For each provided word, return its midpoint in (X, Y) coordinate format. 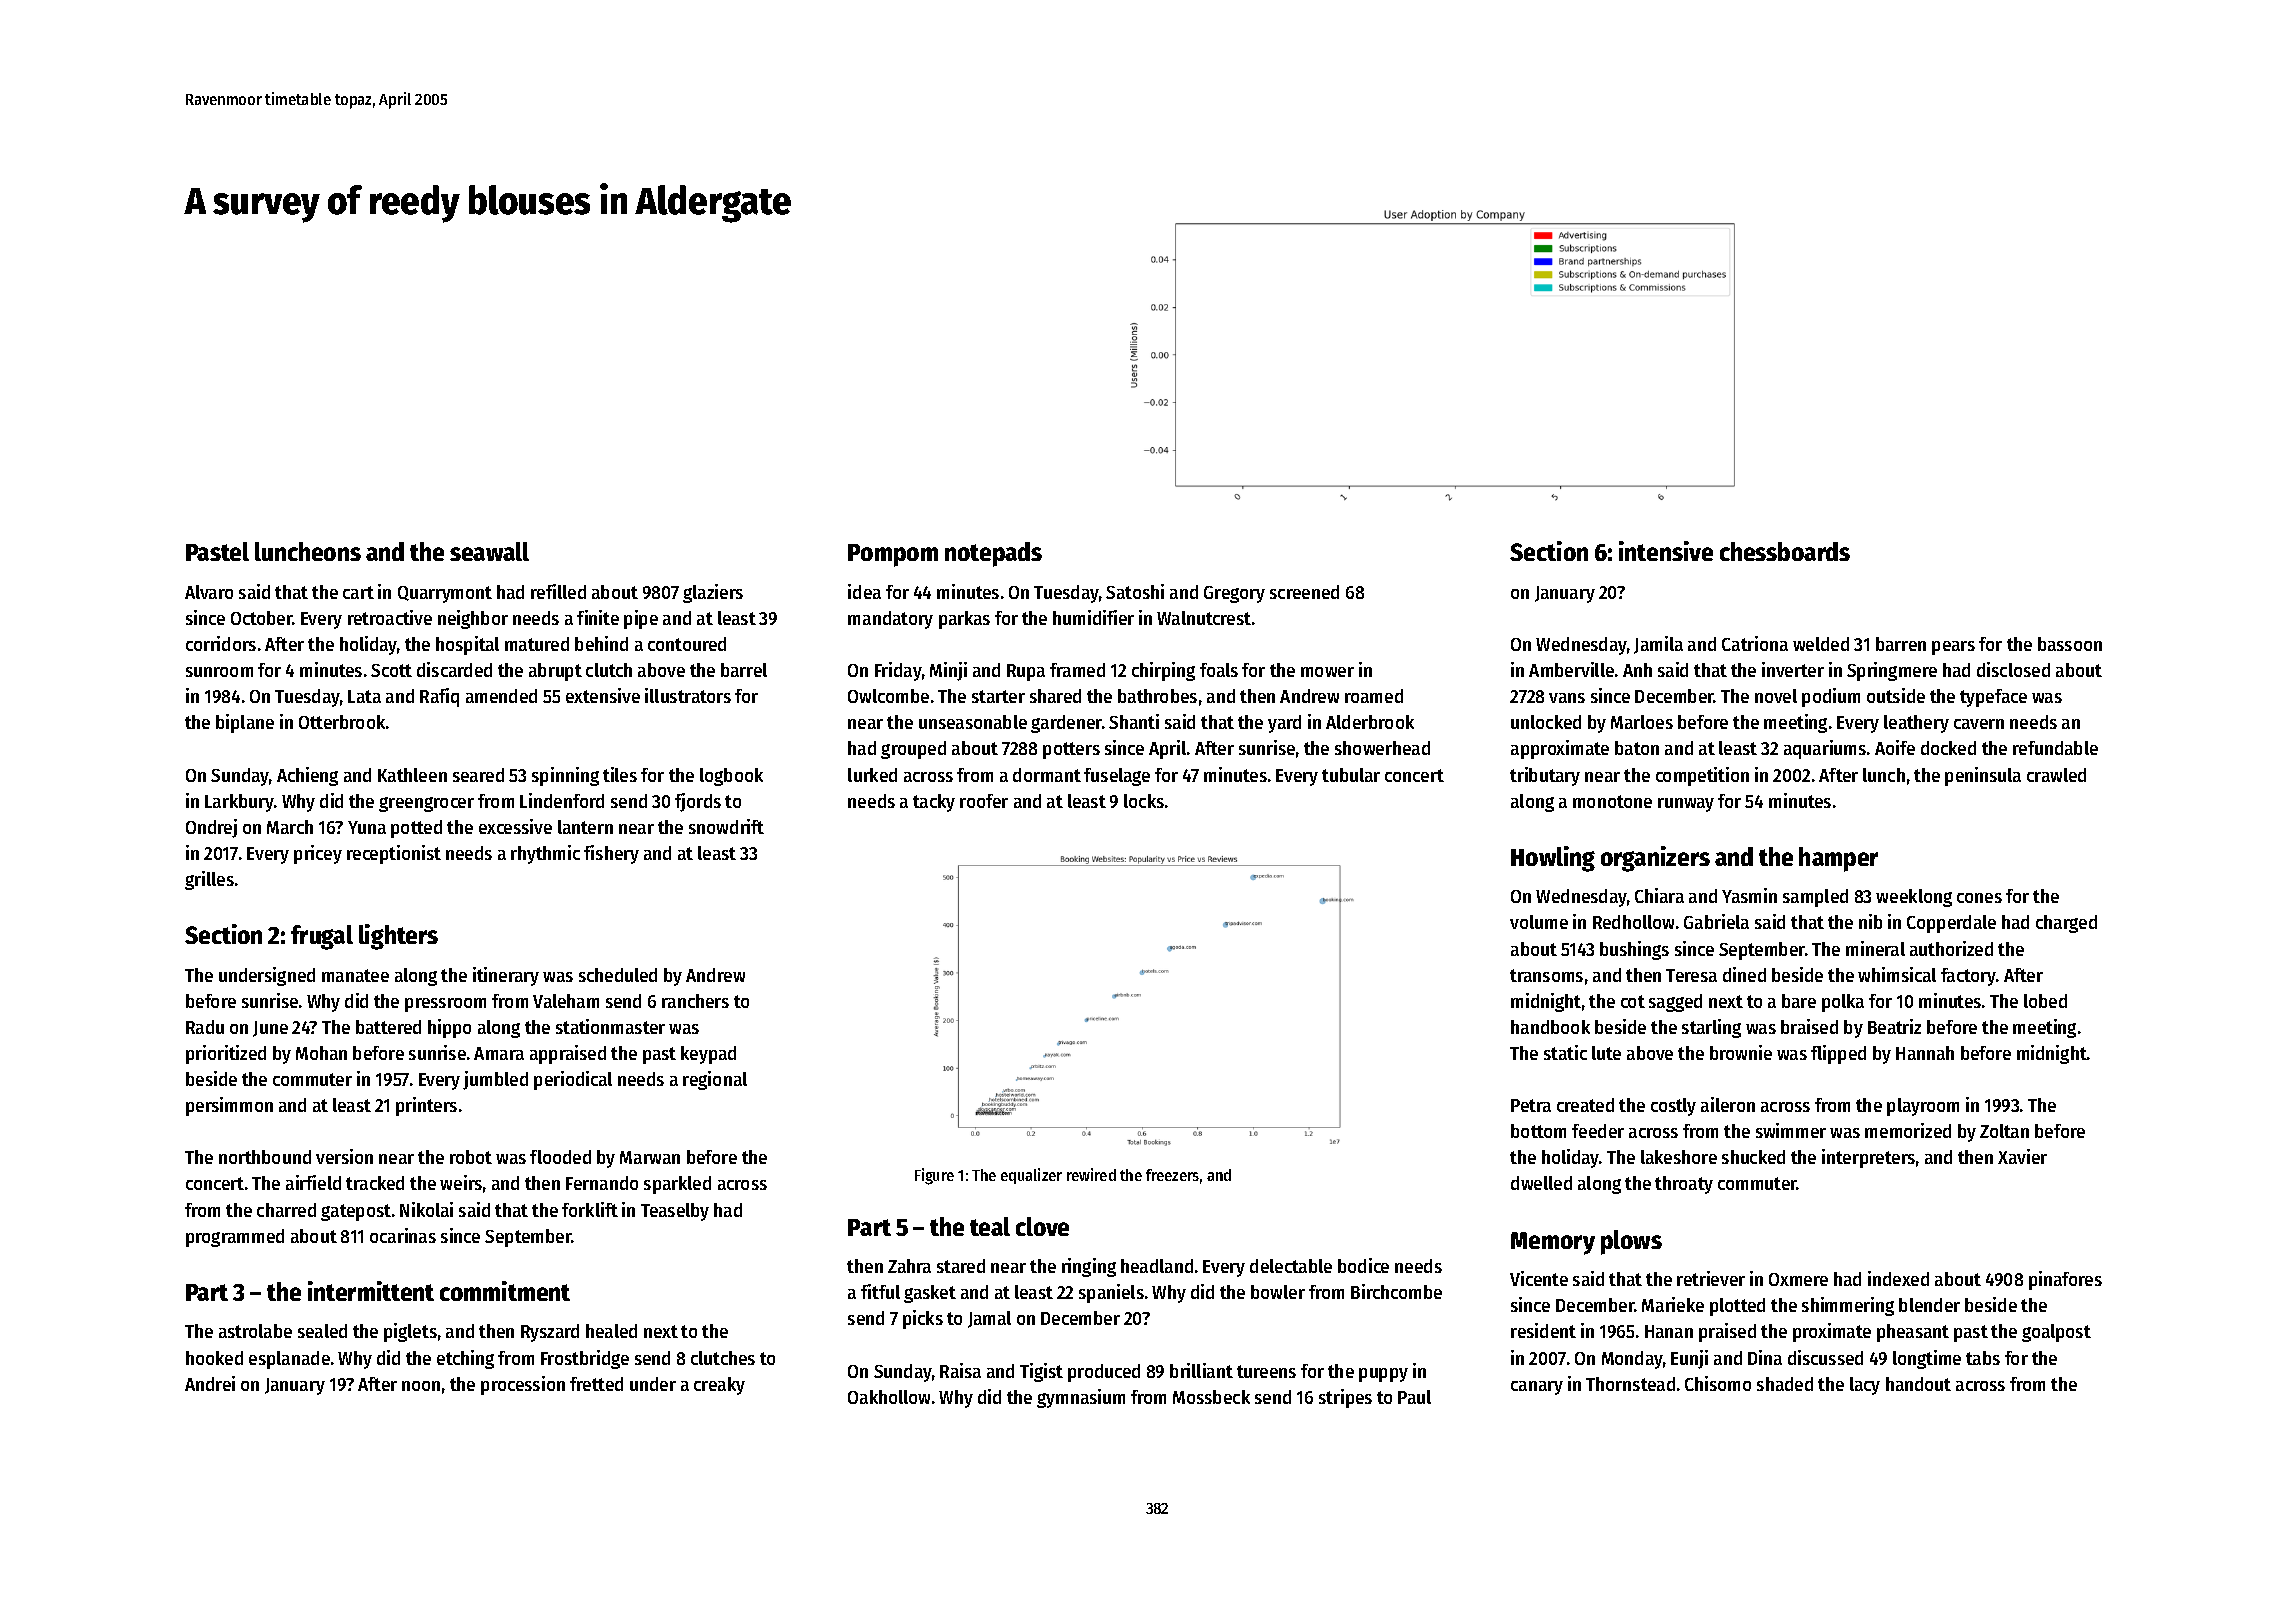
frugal (322, 937)
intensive (1666, 551)
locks (1144, 801)
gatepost (356, 1212)
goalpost (2056, 1333)
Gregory (1234, 594)
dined (1744, 974)
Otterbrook (342, 722)
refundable (2055, 748)
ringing (1089, 1267)
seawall (489, 551)
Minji (948, 671)
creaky (719, 1386)
